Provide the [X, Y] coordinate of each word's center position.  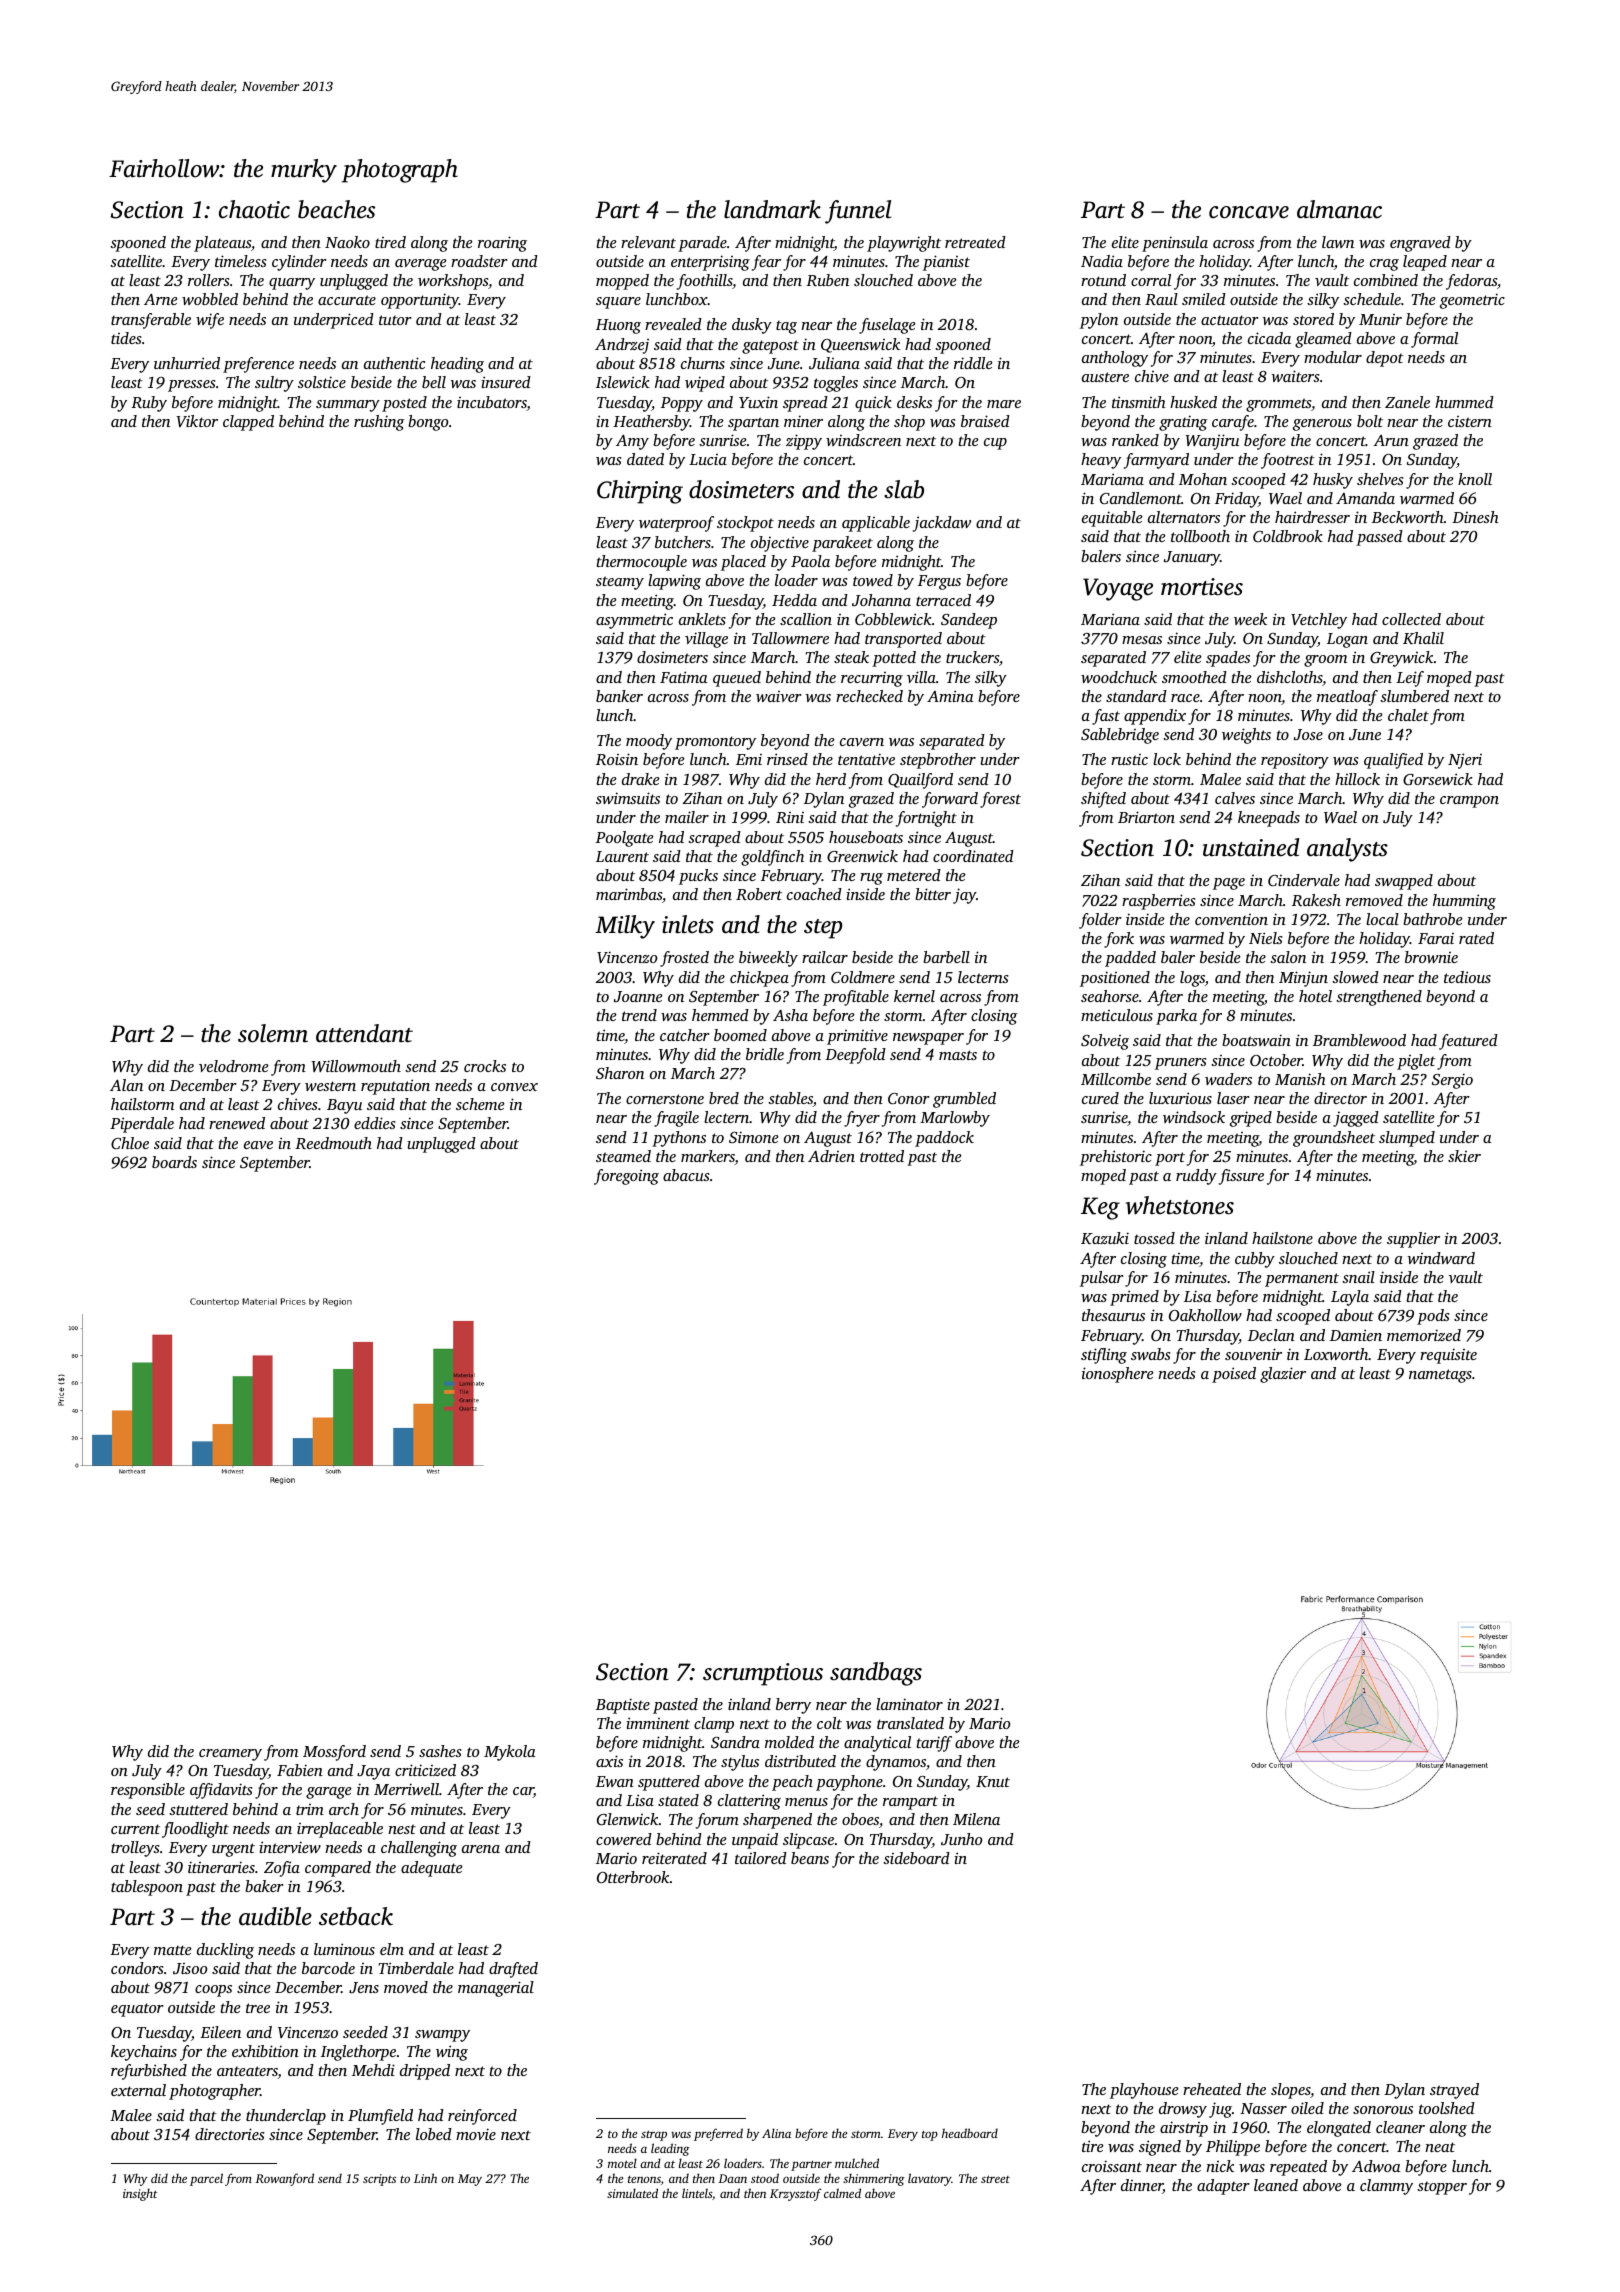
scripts [379, 2180]
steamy [620, 583]
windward [1441, 1258]
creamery [230, 1755]
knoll [1475, 479]
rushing [379, 423]
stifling [1104, 1356]
